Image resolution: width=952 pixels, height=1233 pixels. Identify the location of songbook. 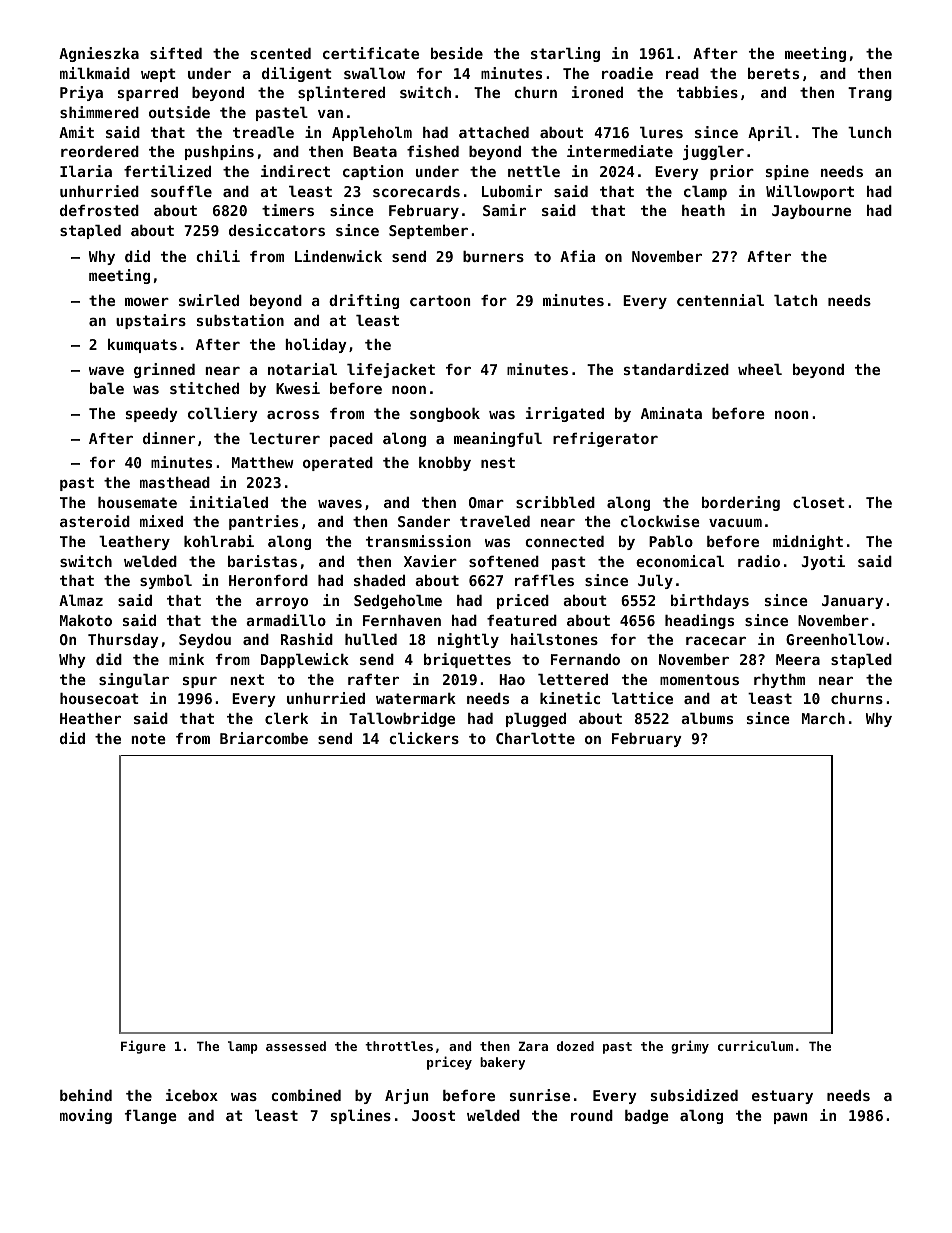
(445, 415).
